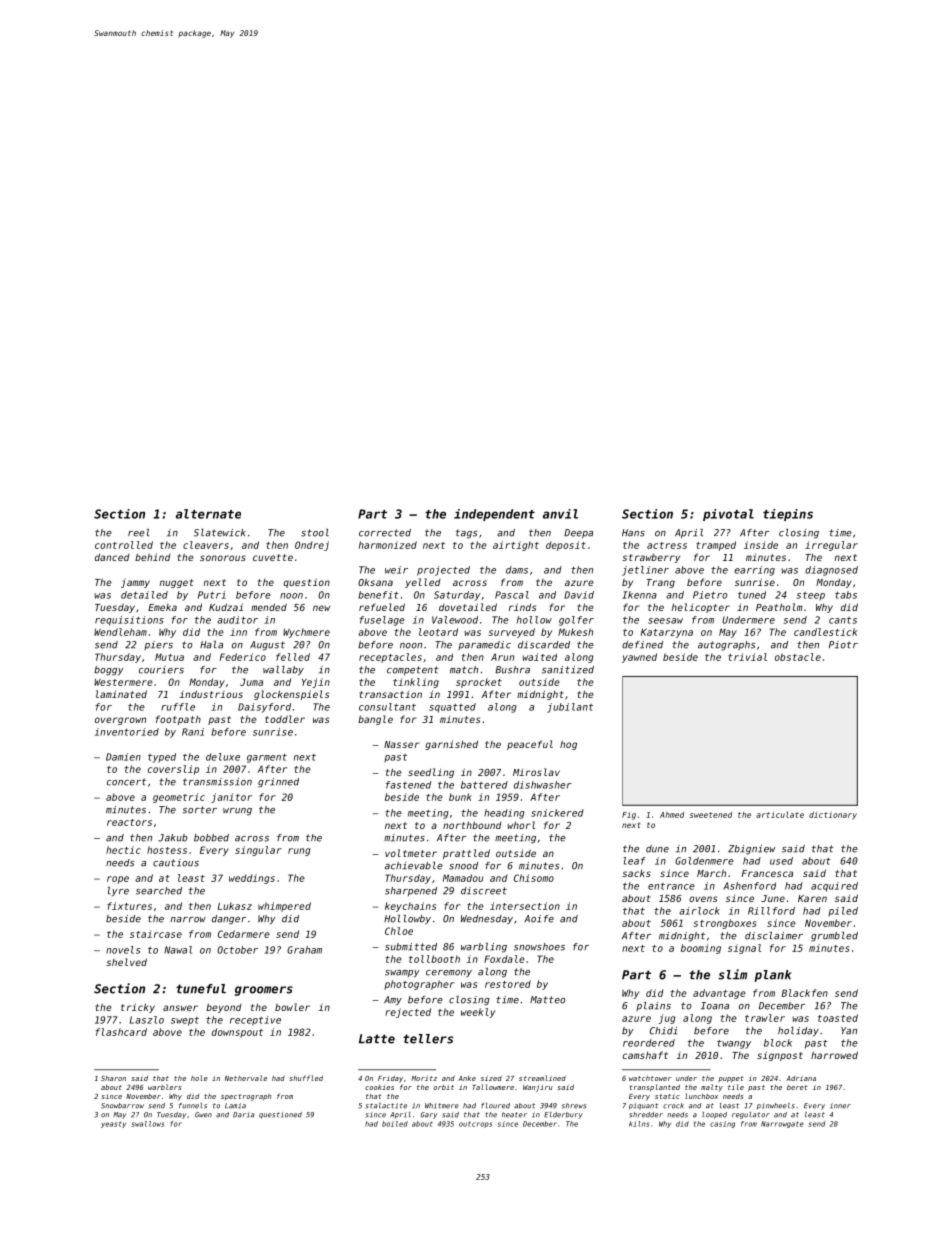 The width and height of the page is (952, 1233). Describe the element at coordinates (781, 861) in the page. I see `used` at that location.
